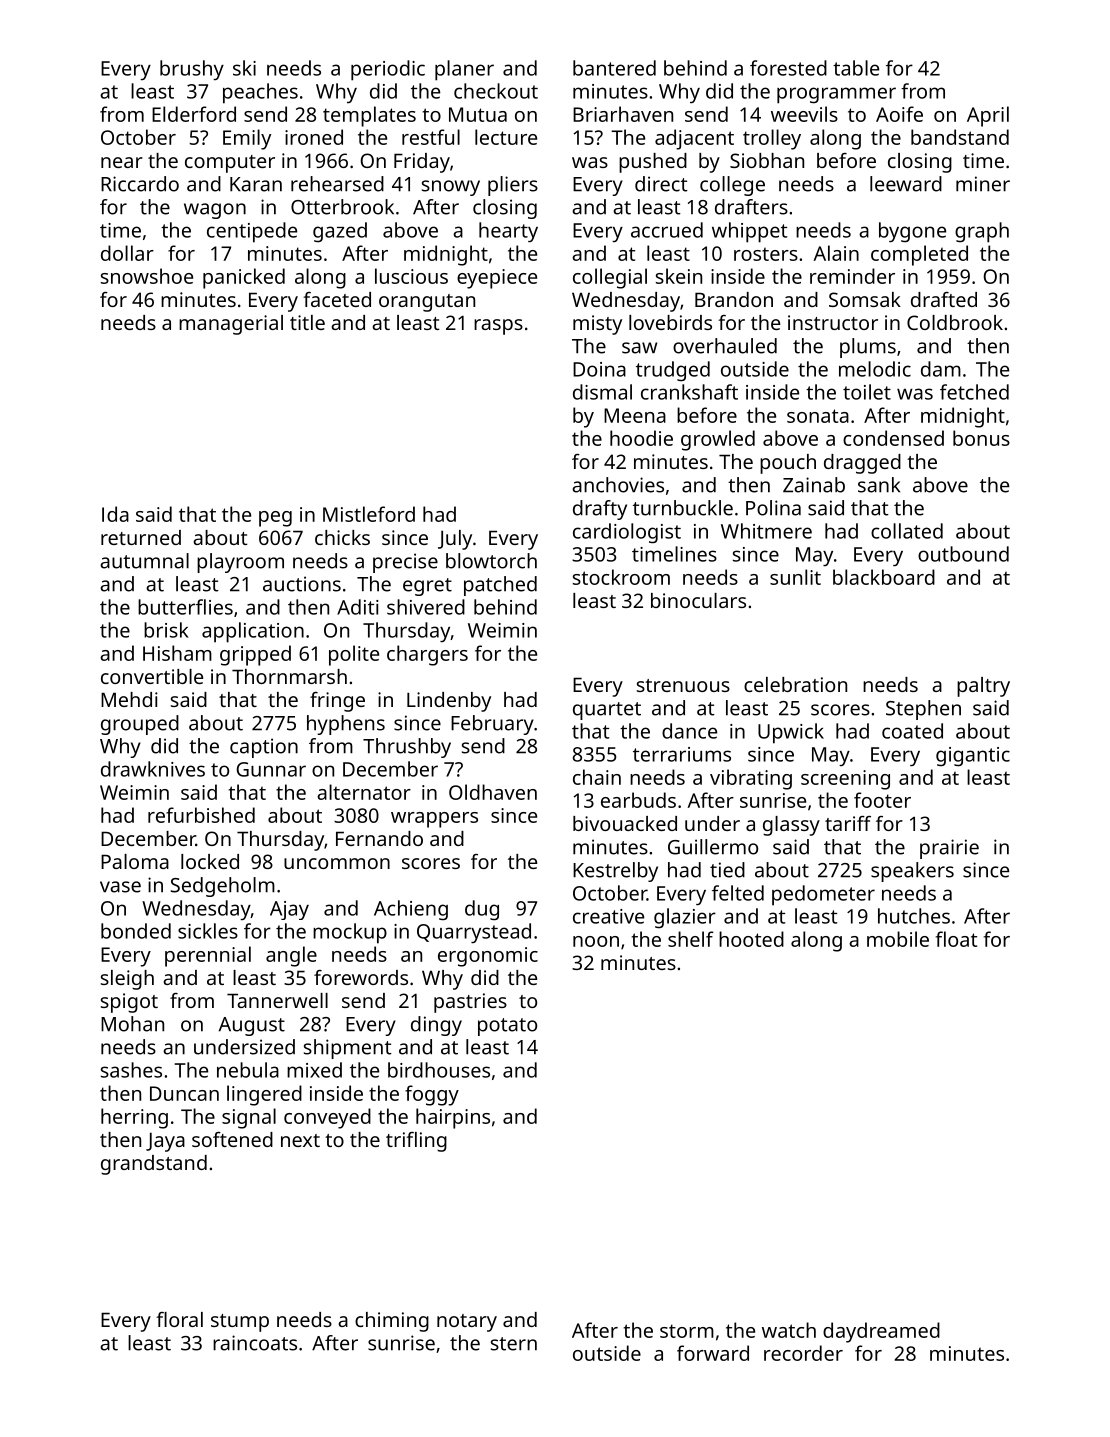 This screenshot has height=1437, width=1110. Describe the element at coordinates (682, 754) in the screenshot. I see `terrariums` at that location.
